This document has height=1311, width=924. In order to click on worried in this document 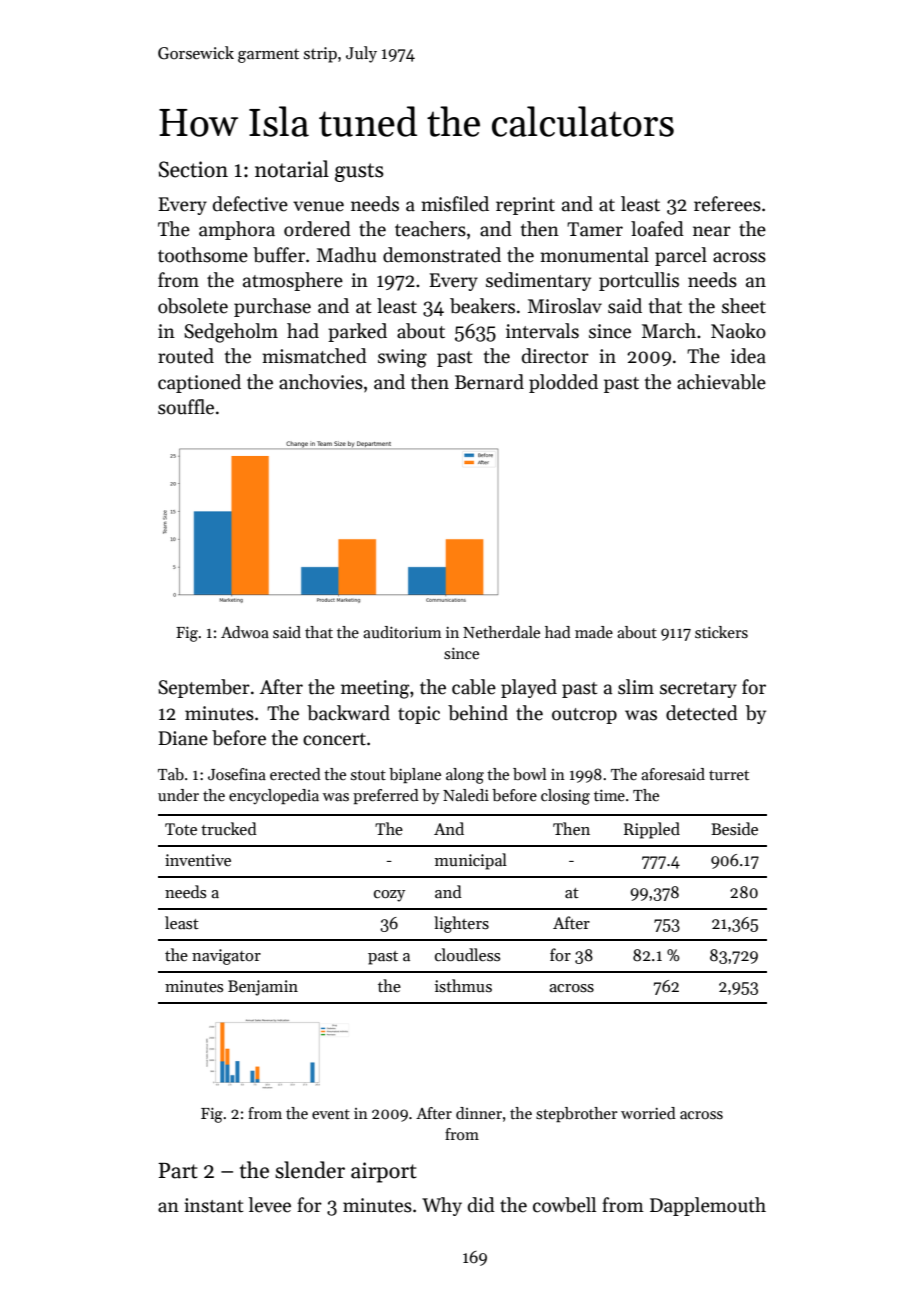, I will do `click(648, 1113)`.
